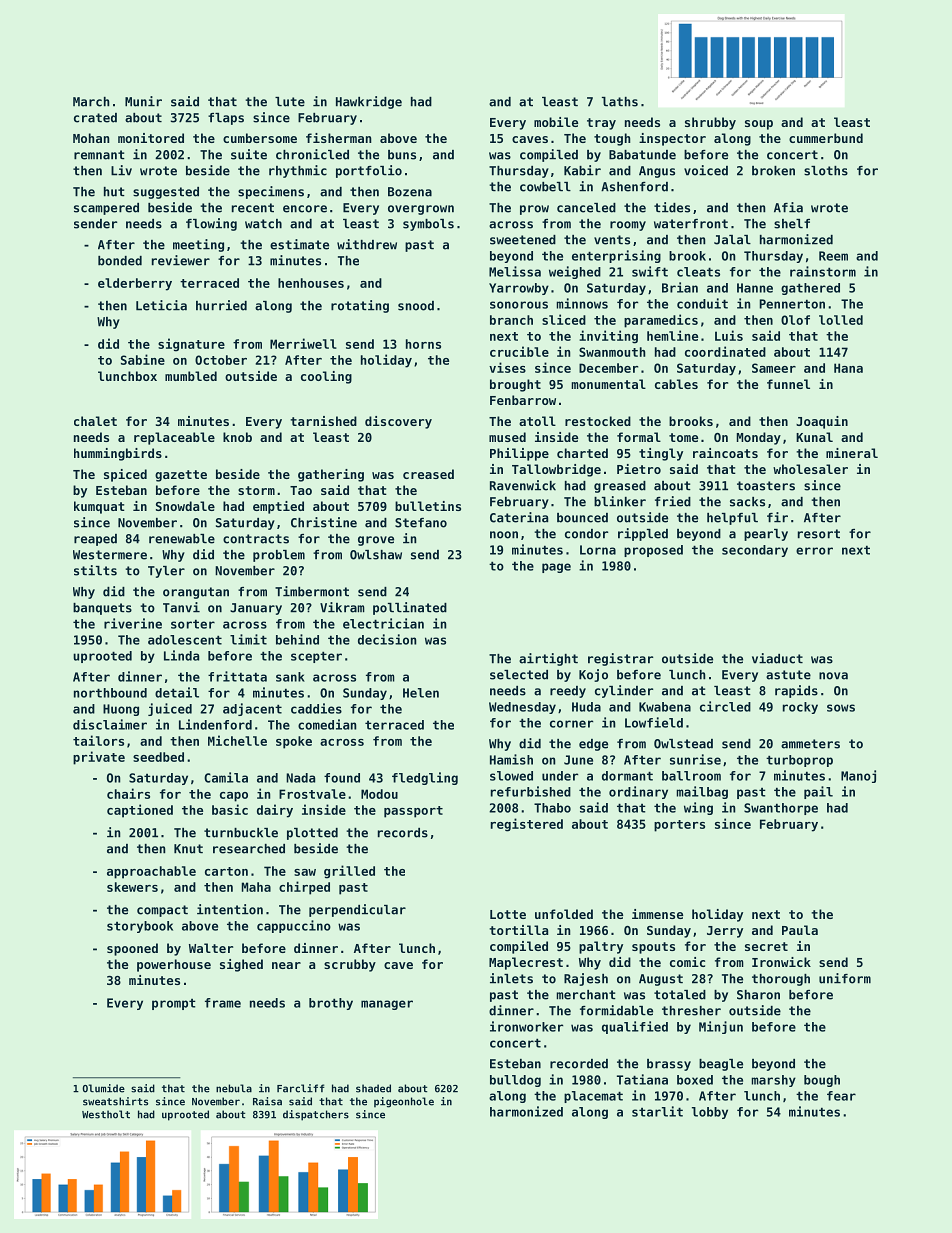 The height and width of the image is (1233, 952). What do you see at coordinates (279, 556) in the image?
I see `problem` at bounding box center [279, 556].
